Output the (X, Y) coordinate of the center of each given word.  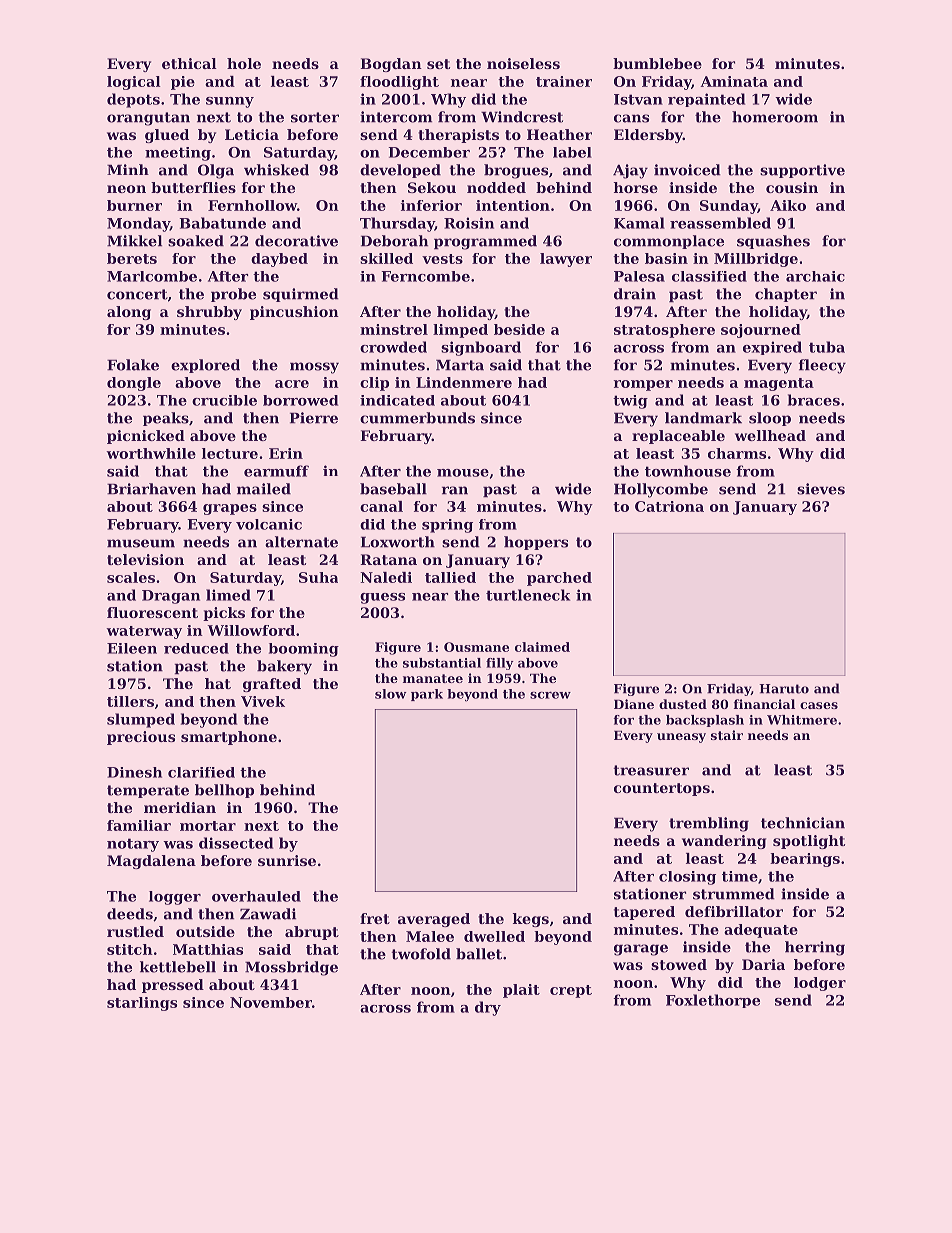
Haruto (784, 689)
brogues (516, 171)
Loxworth (398, 542)
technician (803, 823)
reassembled (720, 223)
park (427, 695)
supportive (802, 171)
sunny (230, 102)
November (271, 1002)
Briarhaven (151, 489)
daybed (279, 260)
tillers (130, 701)
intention (513, 205)
